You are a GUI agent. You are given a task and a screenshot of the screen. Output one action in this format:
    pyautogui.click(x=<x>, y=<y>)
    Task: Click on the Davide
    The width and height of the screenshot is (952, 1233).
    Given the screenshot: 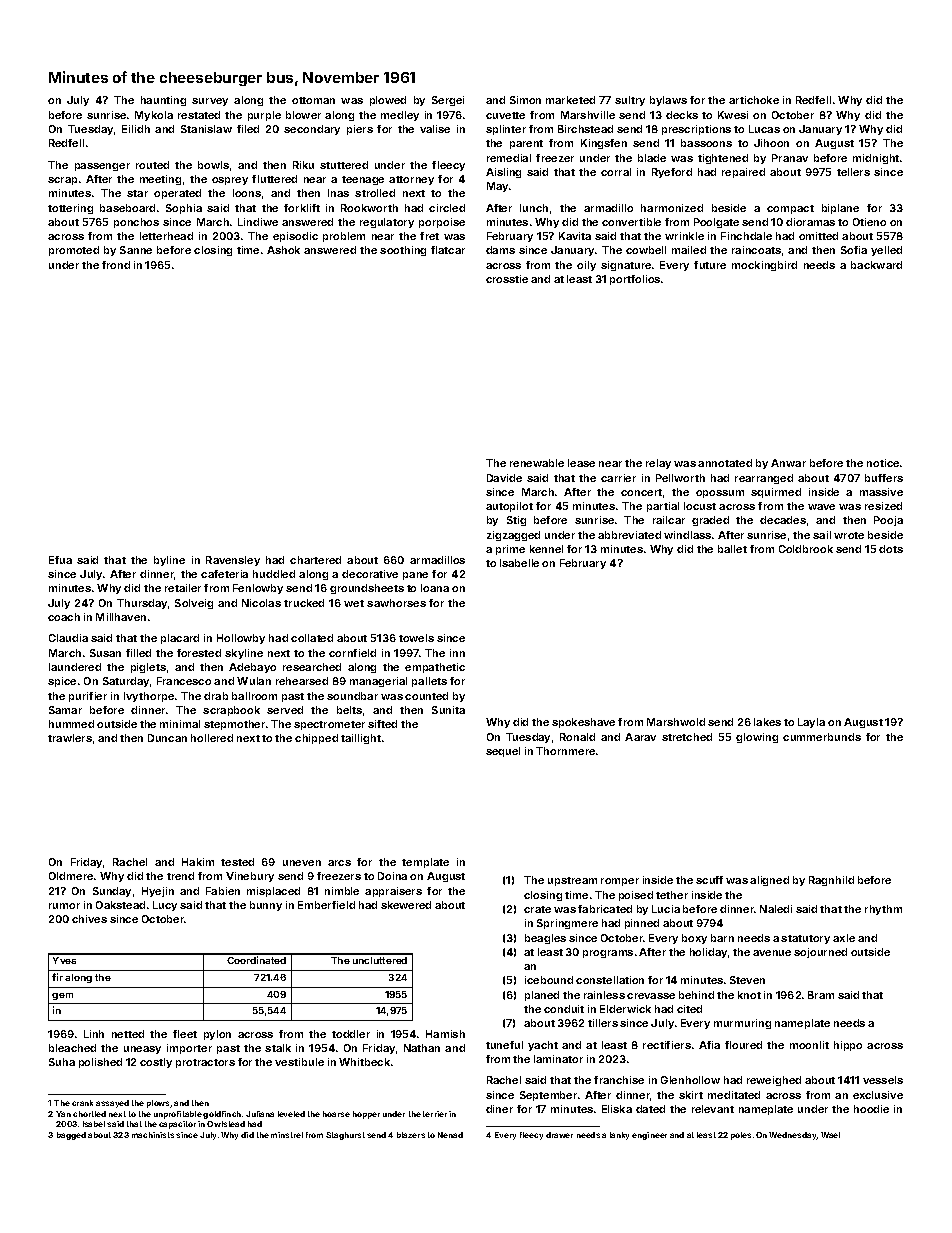 What is the action you would take?
    pyautogui.click(x=504, y=478)
